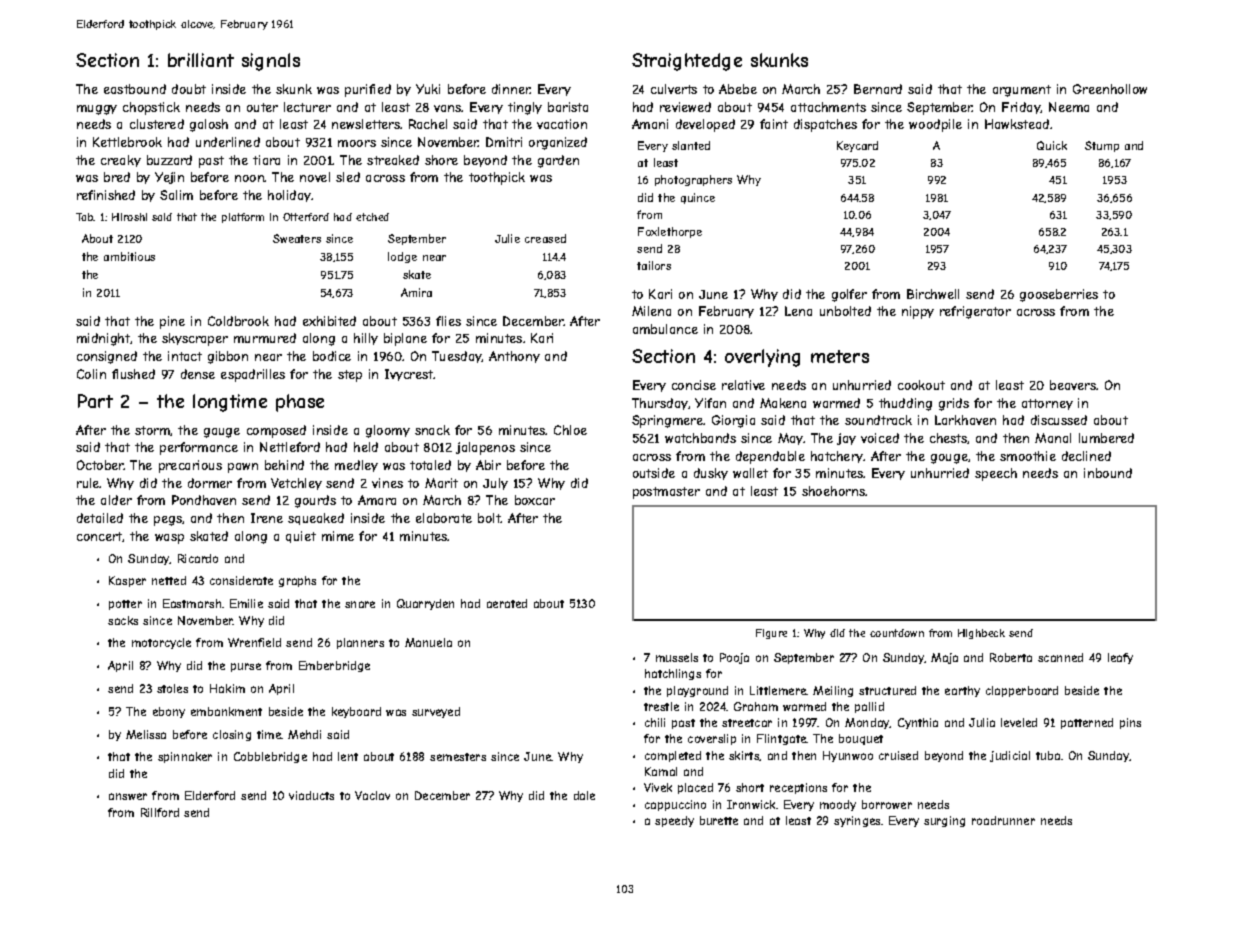  What do you see at coordinates (107, 357) in the screenshot?
I see `consigned` at bounding box center [107, 357].
